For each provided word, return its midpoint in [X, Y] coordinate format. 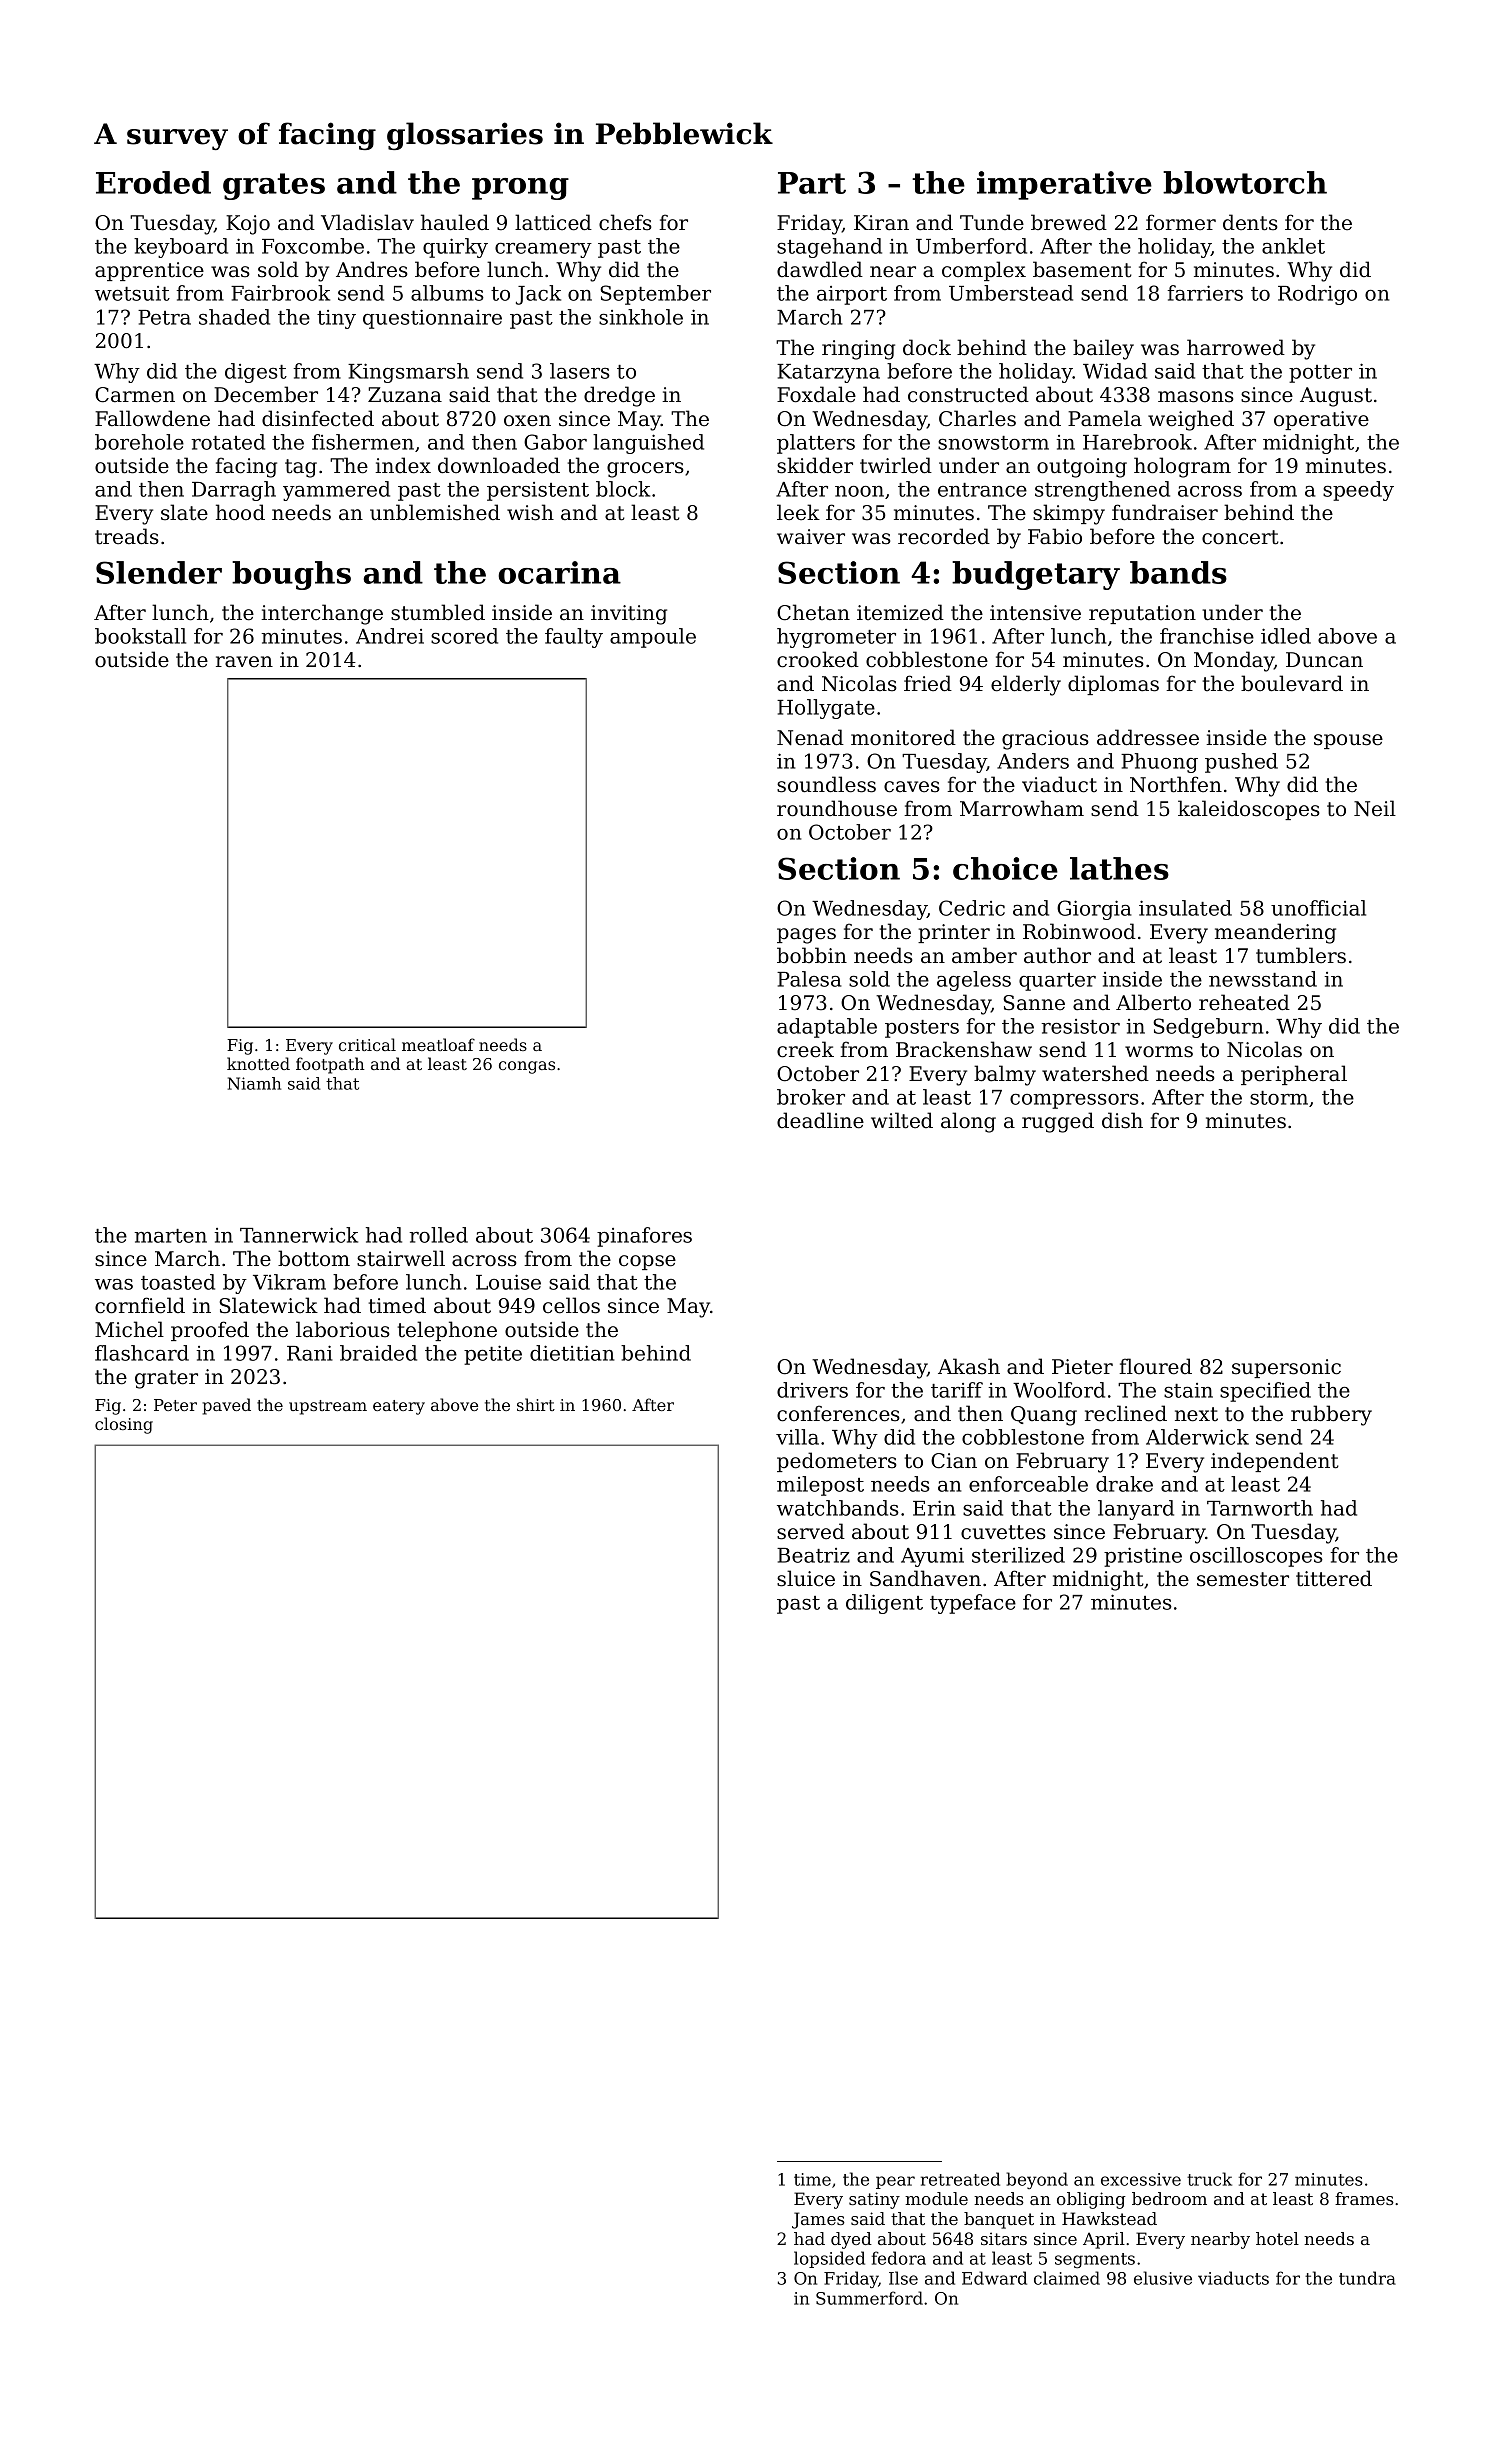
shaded [234, 317]
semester [1243, 1579]
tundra [1367, 2278]
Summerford [869, 2298]
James [818, 2220]
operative [1321, 420]
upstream [328, 1407]
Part [812, 183]
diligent [884, 1604]
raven [244, 662]
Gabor [555, 442]
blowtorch [1245, 182]
